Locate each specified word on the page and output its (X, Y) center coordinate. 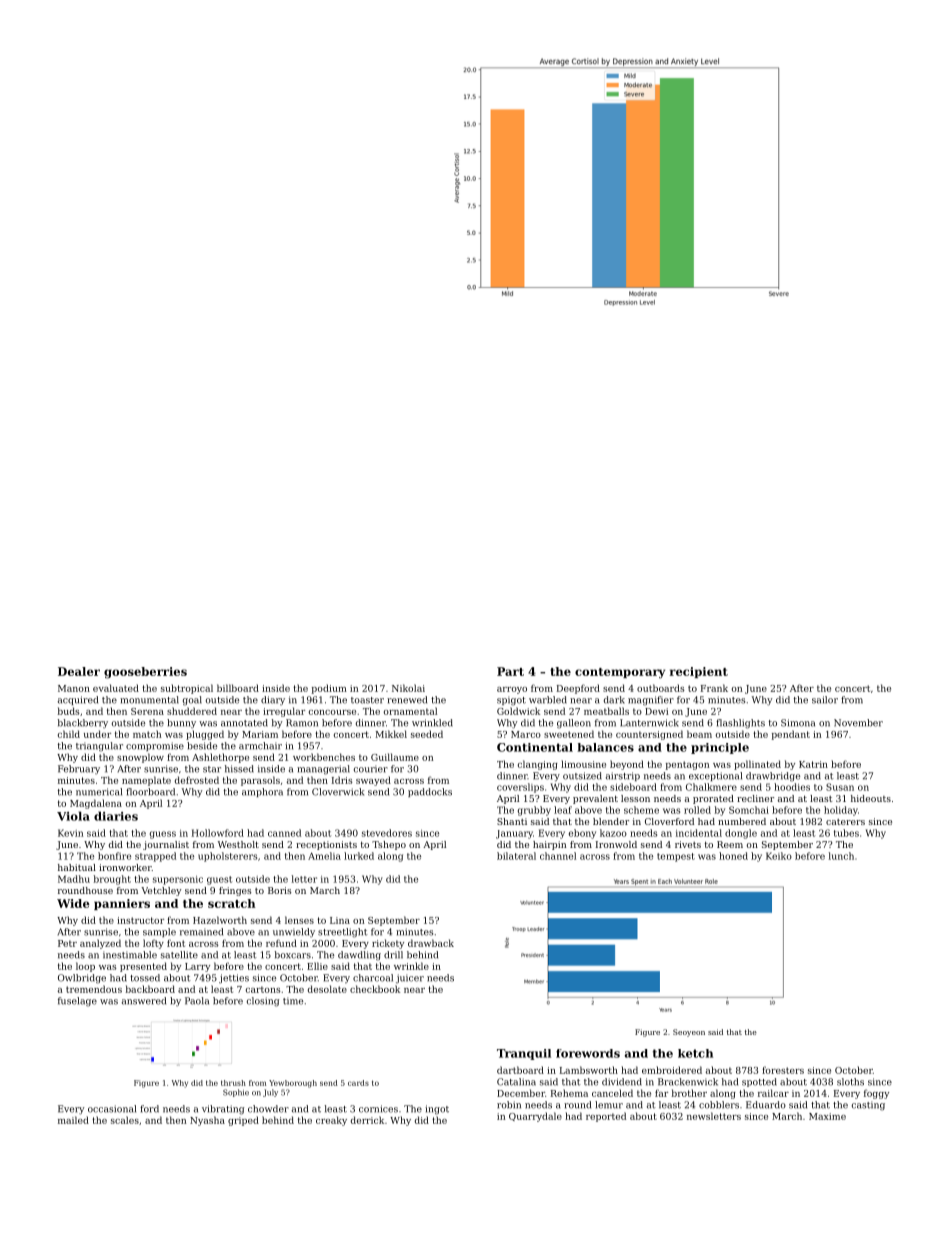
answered (144, 1001)
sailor (825, 700)
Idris (342, 780)
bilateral (516, 856)
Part (510, 671)
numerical (99, 792)
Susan (840, 787)
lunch (841, 856)
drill (393, 955)
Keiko (779, 856)
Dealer (79, 671)
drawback (431, 943)
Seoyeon (689, 1033)
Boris (280, 890)
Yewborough (293, 1084)
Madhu (74, 879)
